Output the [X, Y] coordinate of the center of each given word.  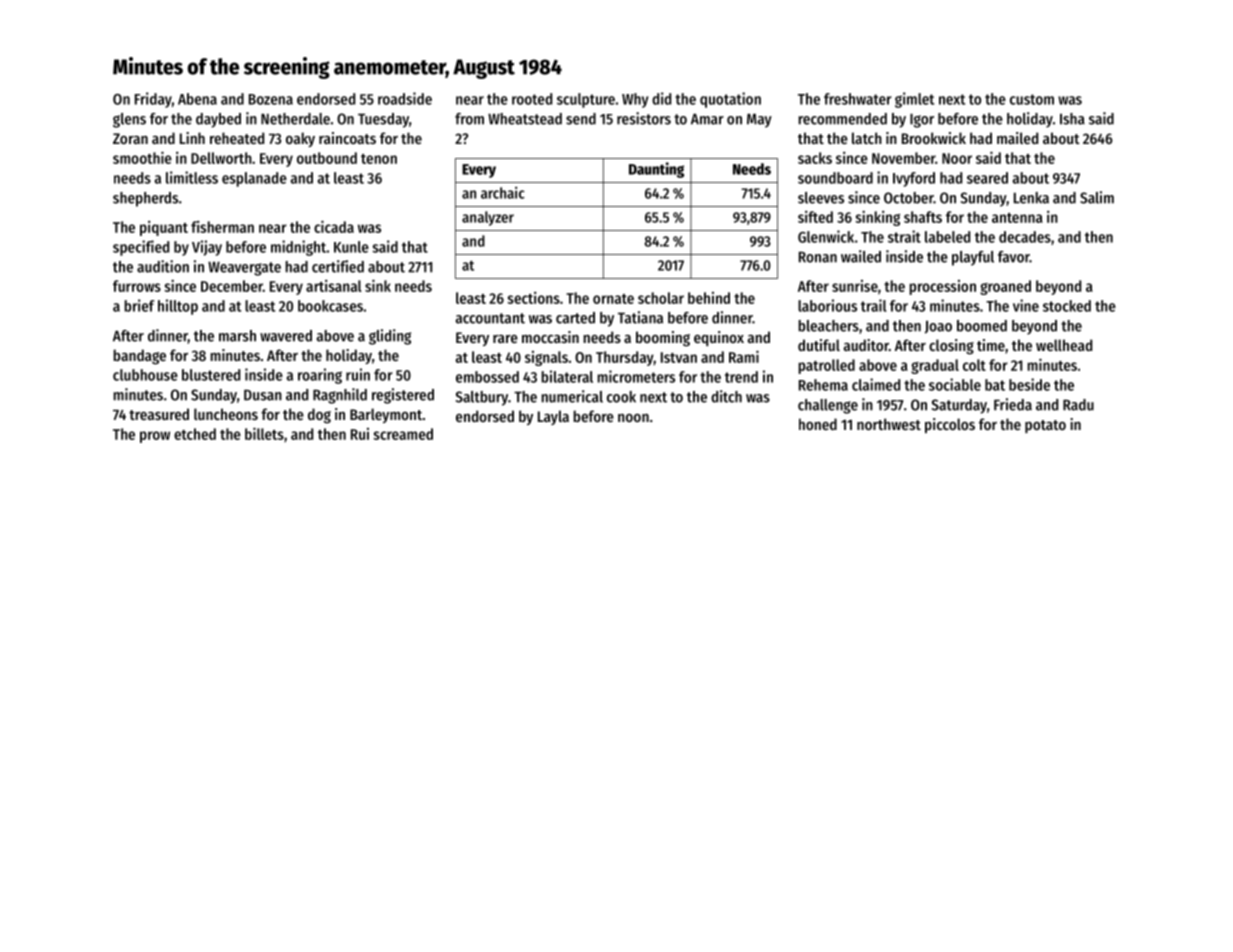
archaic [503, 193]
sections [533, 298]
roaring [320, 376]
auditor [866, 345]
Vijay [207, 248]
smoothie [142, 157]
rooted [532, 99]
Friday [153, 100]
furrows [137, 286]
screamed [403, 434]
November [903, 158]
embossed [487, 377]
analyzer [488, 218]
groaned [1005, 287]
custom [1032, 99]
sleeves [821, 198]
